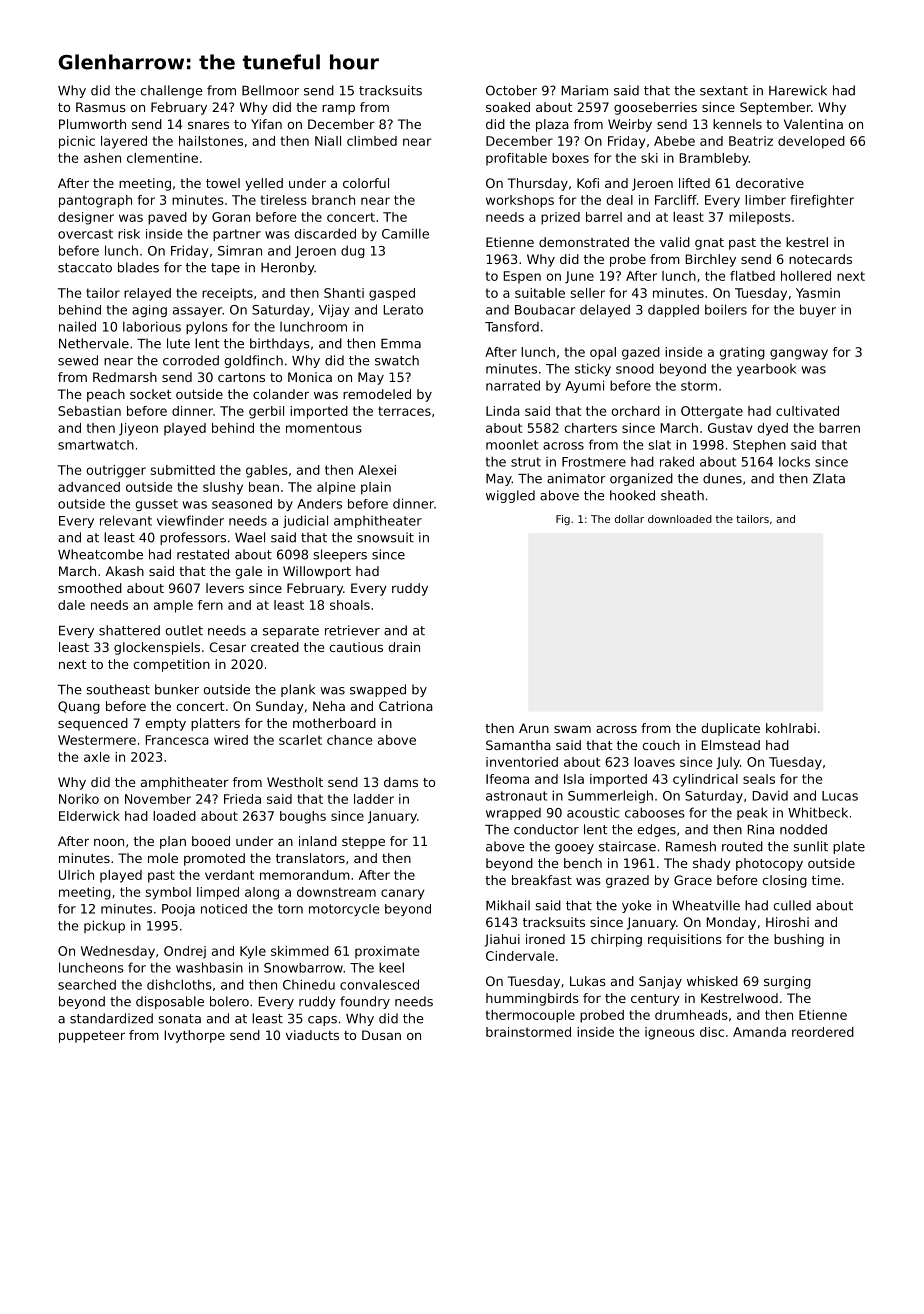 The image size is (924, 1314). What do you see at coordinates (766, 370) in the document?
I see `yearbook` at bounding box center [766, 370].
